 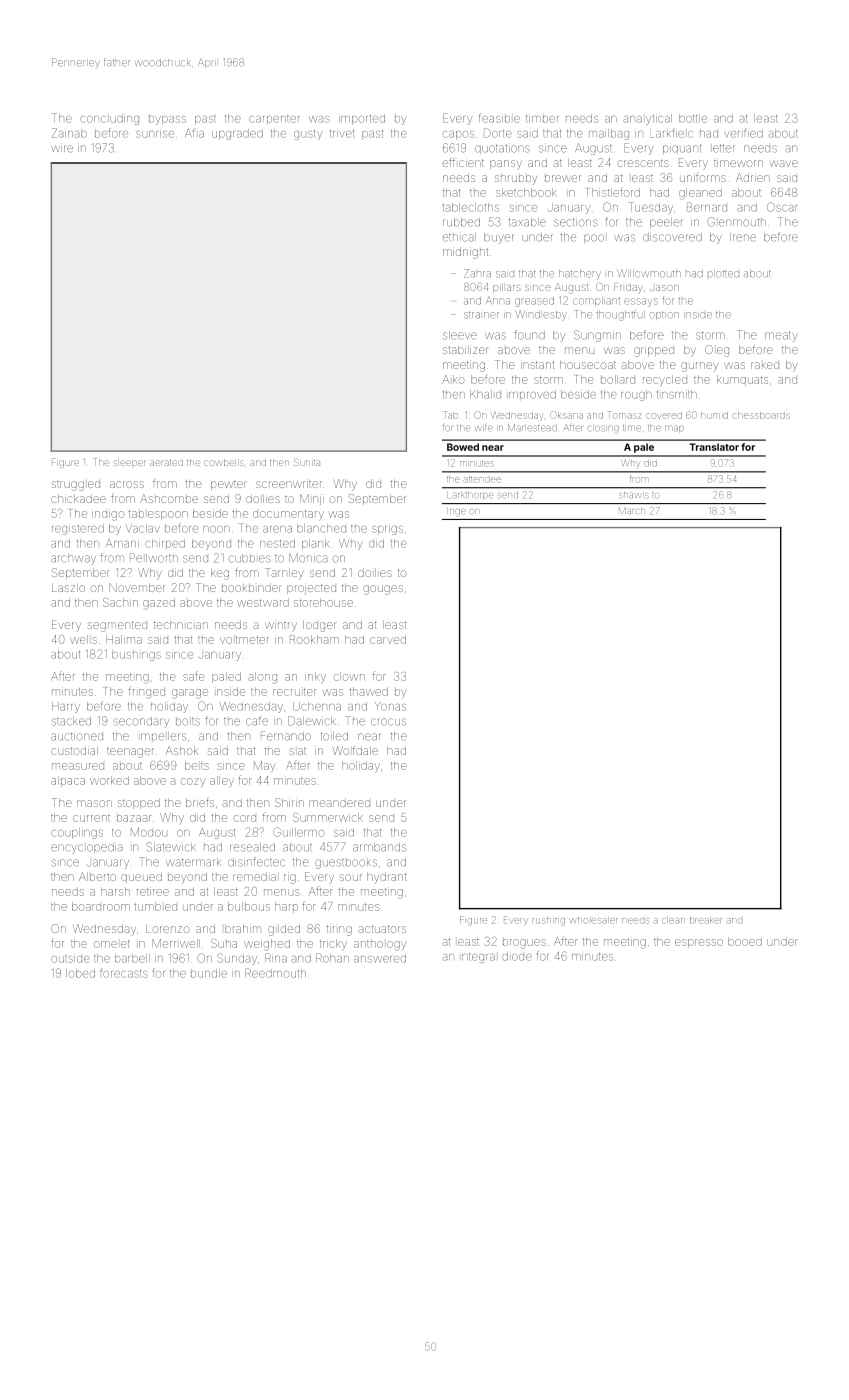 What do you see at coordinates (109, 119) in the screenshot?
I see `concluding` at bounding box center [109, 119].
